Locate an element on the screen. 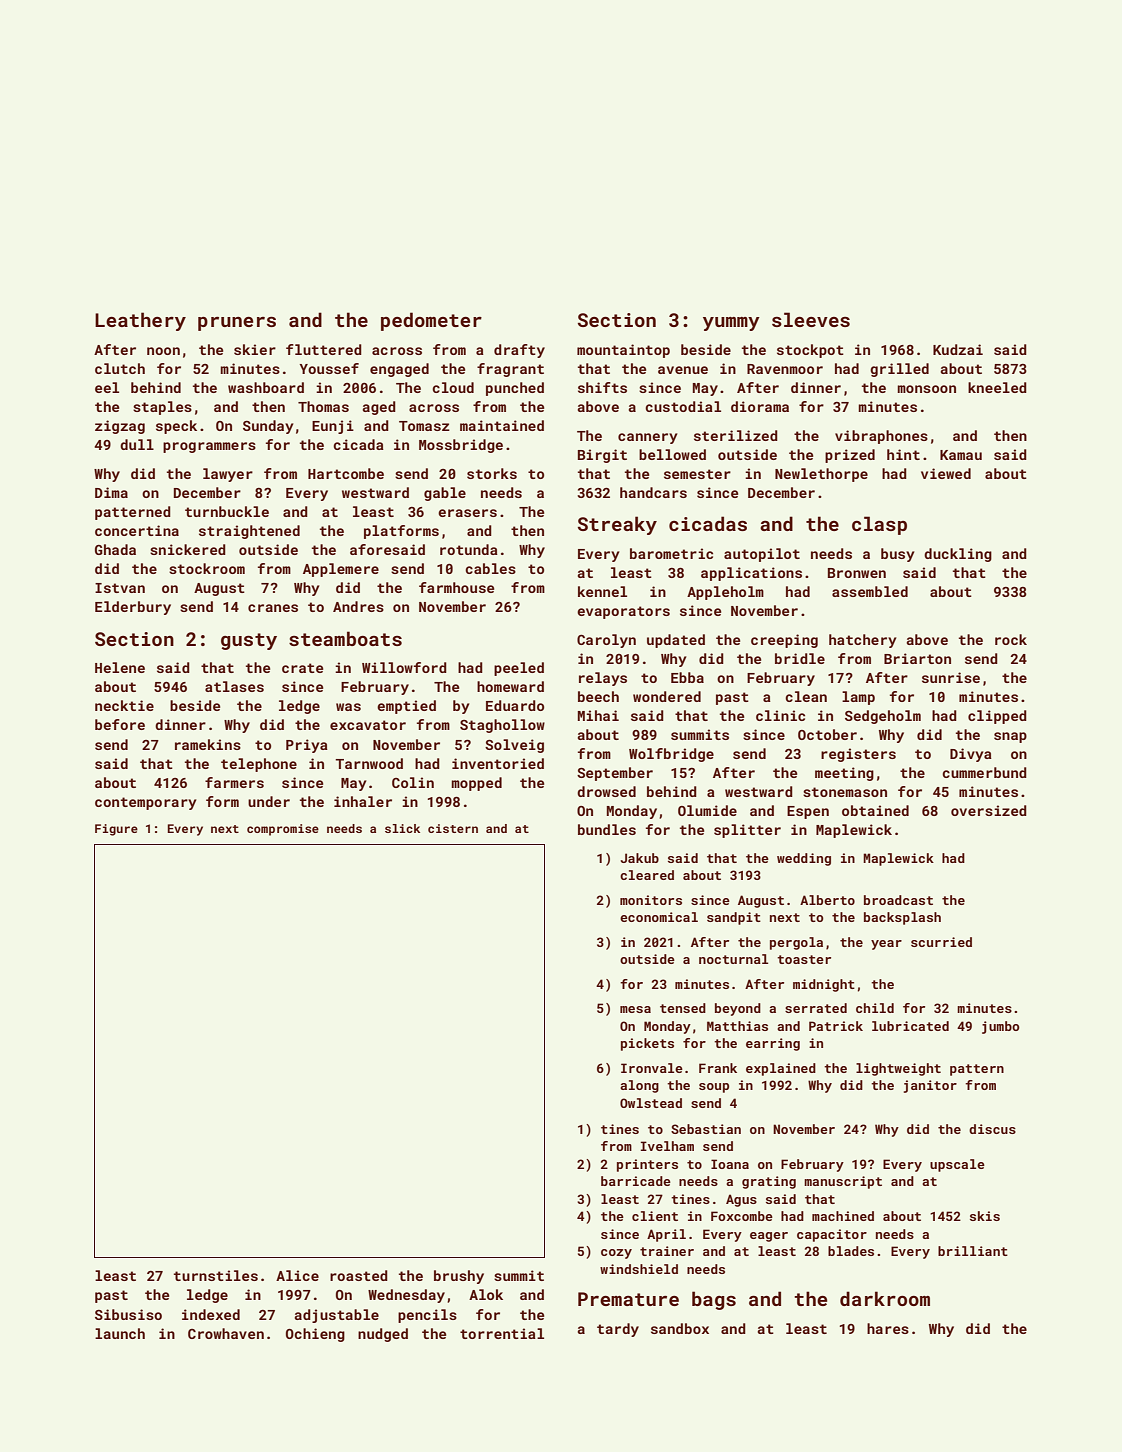 The width and height of the screenshot is (1122, 1452). broadcast is located at coordinates (898, 900).
